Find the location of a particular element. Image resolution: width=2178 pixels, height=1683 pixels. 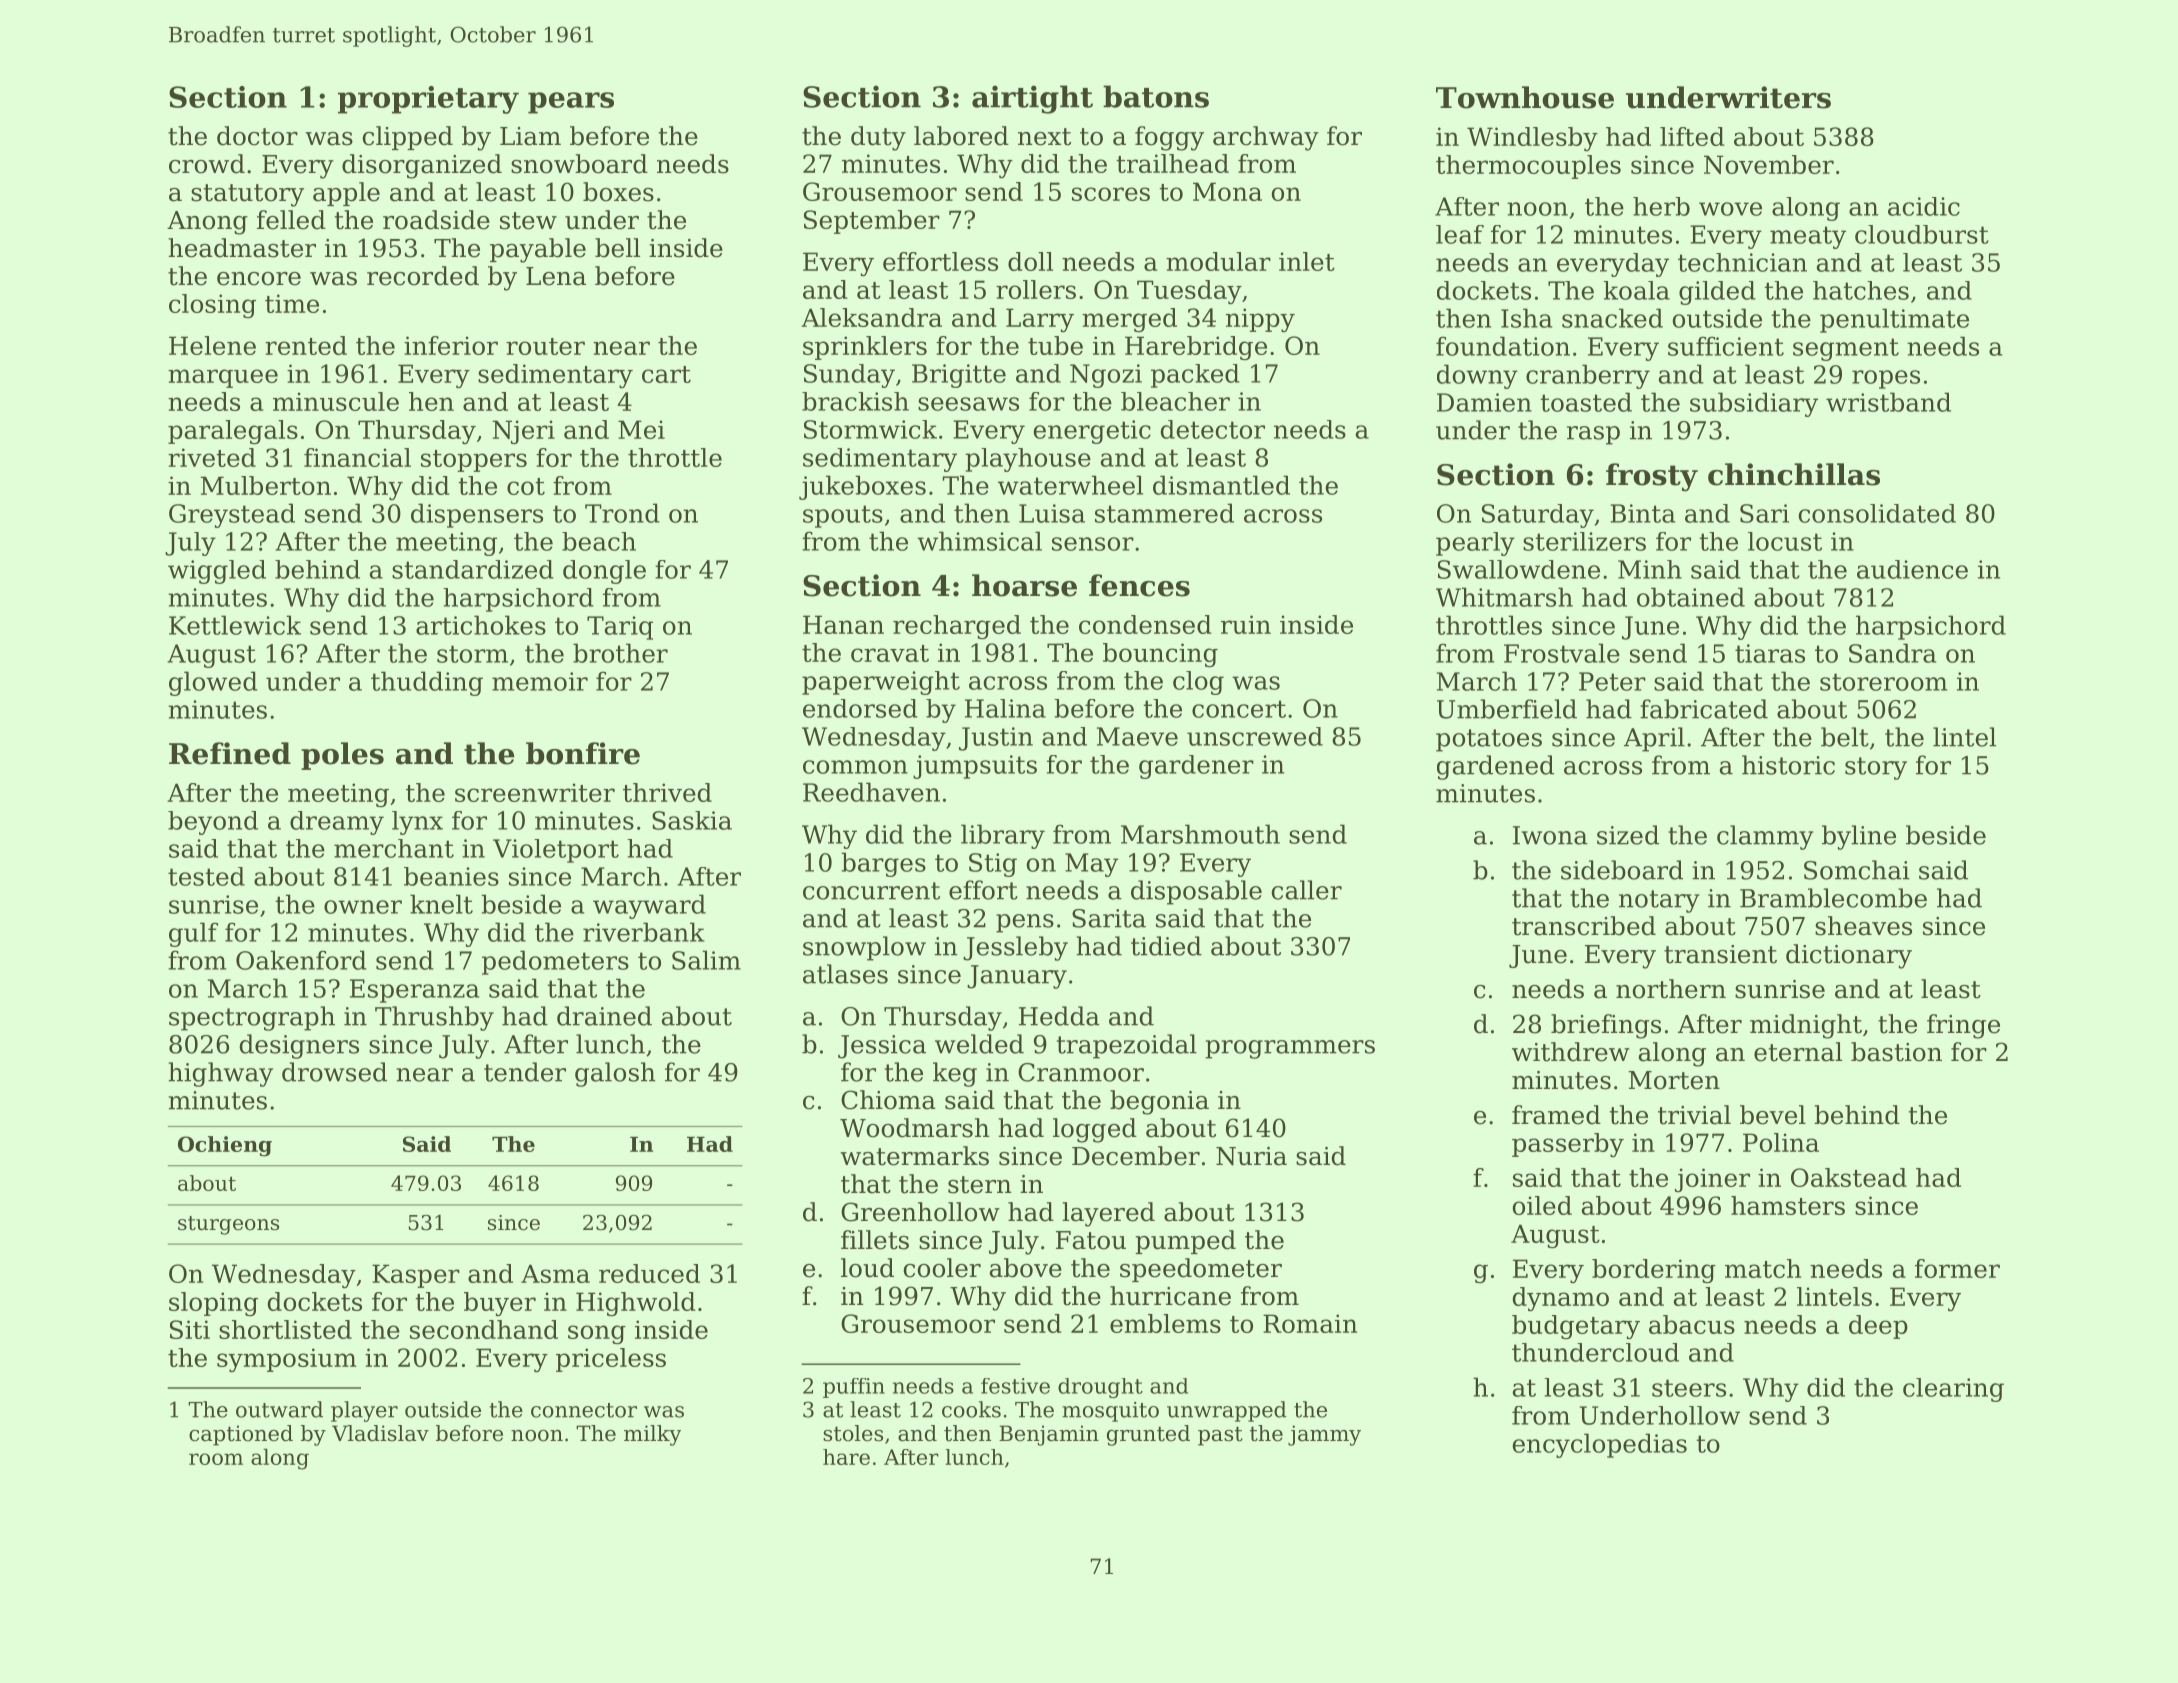

December is located at coordinates (1136, 1156).
